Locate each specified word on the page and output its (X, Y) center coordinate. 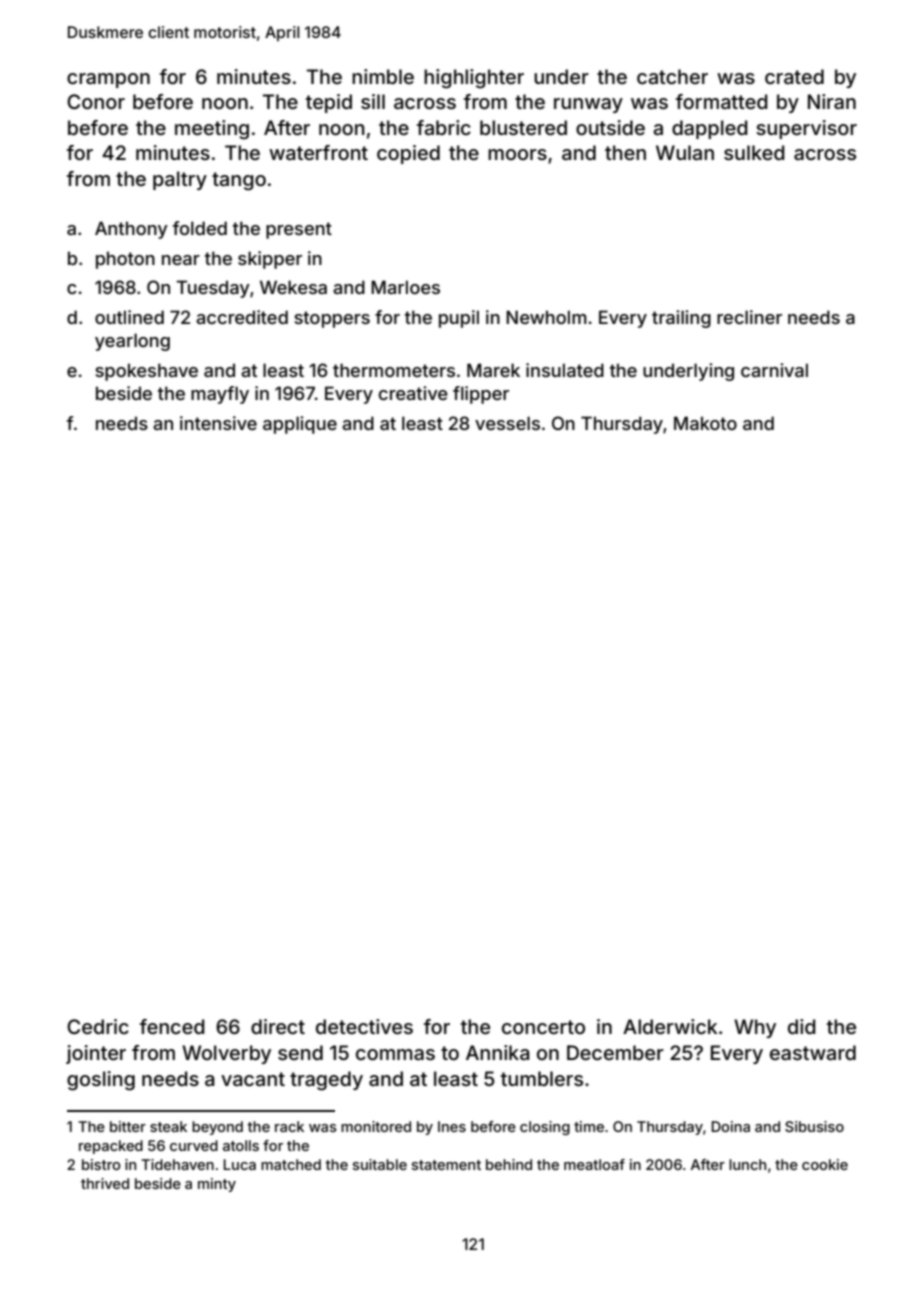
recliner (749, 317)
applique (300, 425)
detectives (364, 1026)
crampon (108, 80)
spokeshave (146, 372)
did (802, 1026)
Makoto (705, 423)
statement (446, 1165)
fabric (444, 127)
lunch (747, 1164)
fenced (172, 1026)
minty (217, 1185)
